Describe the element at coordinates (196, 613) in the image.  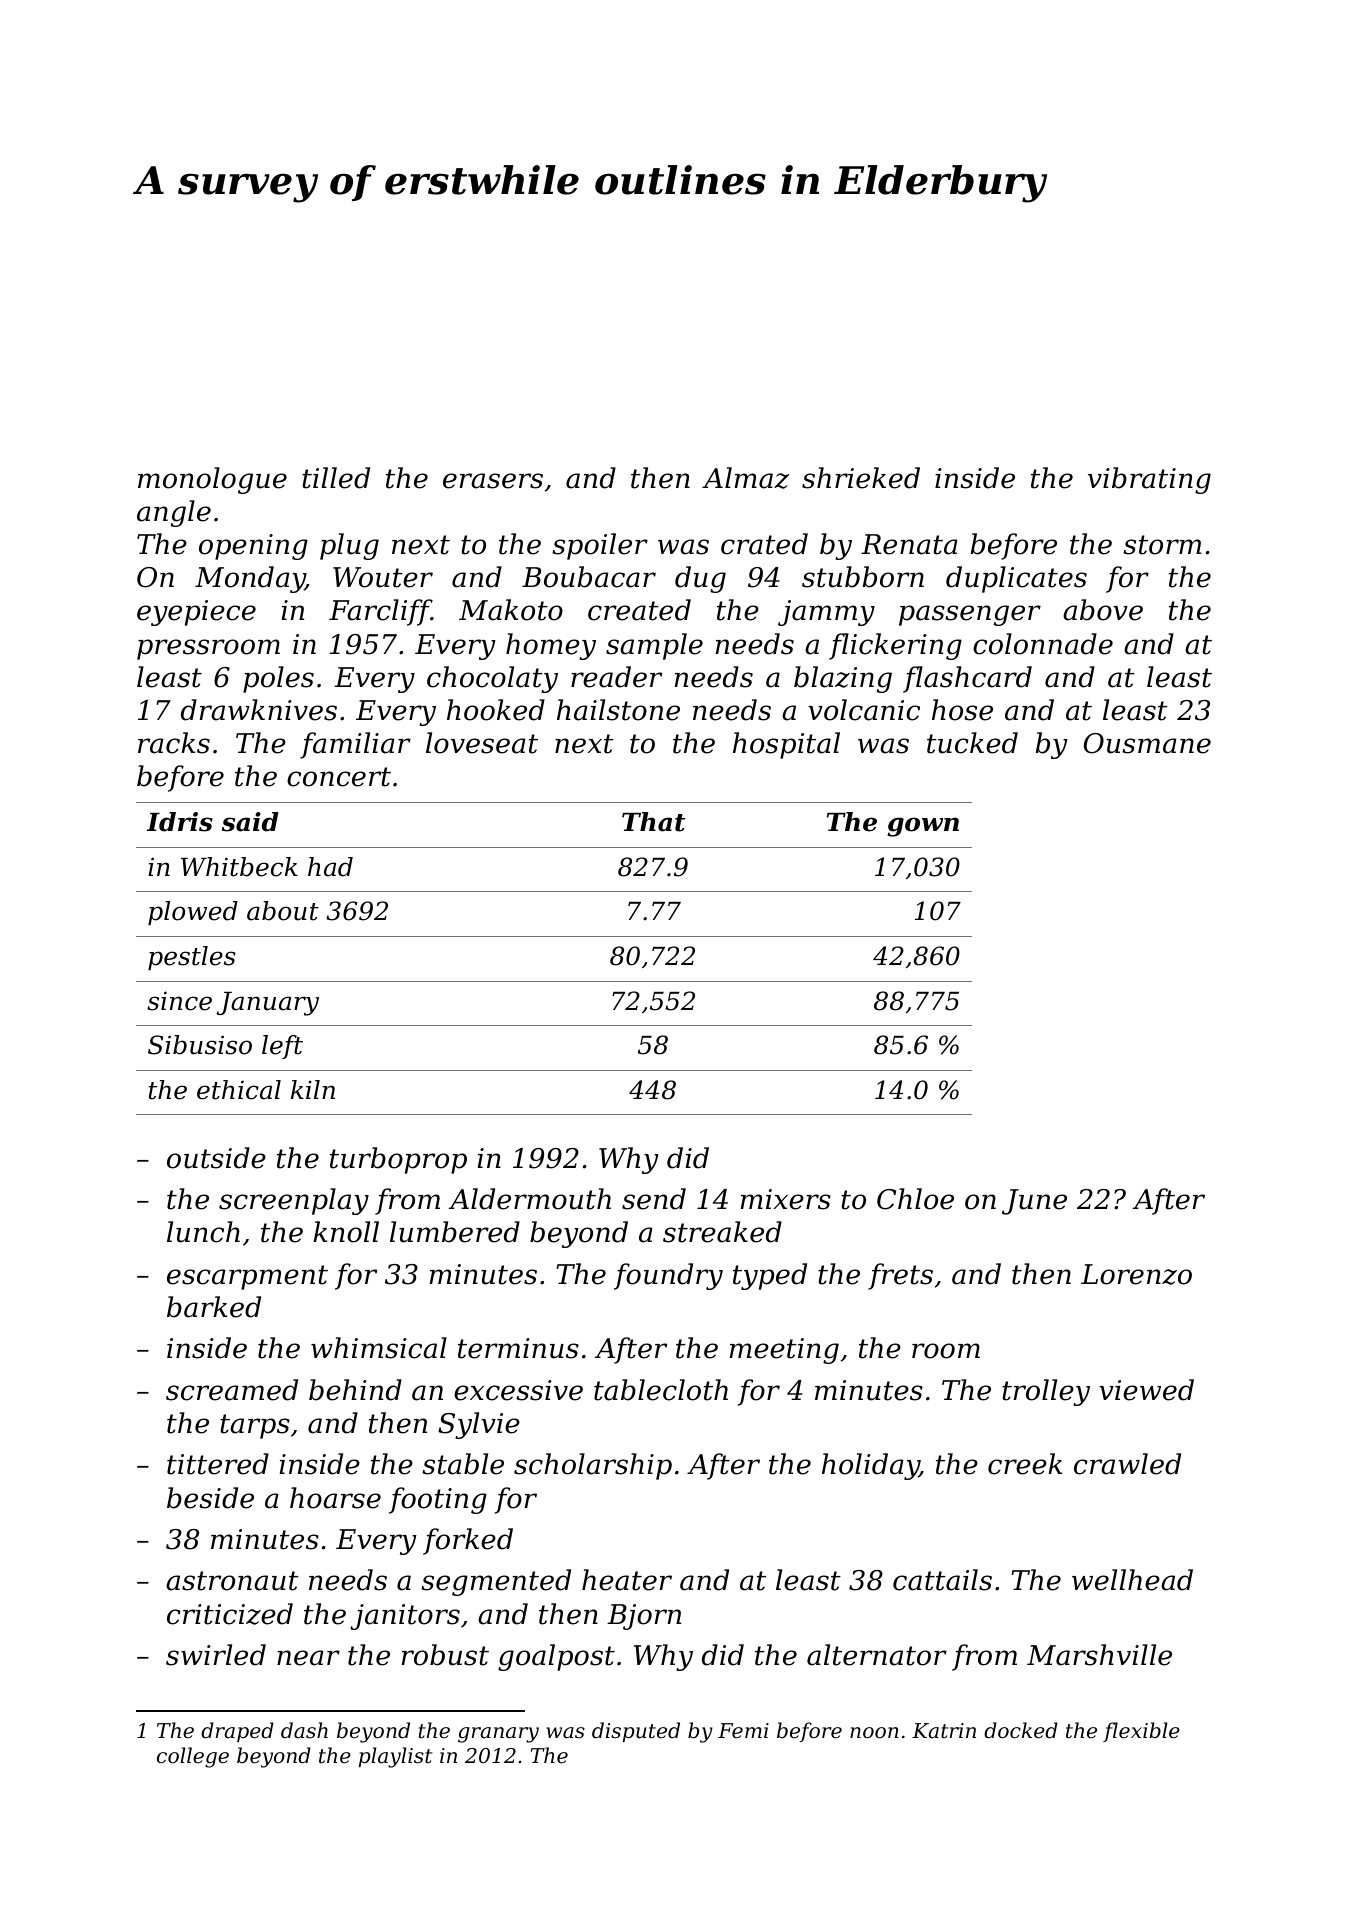
I see `eyepiece` at that location.
